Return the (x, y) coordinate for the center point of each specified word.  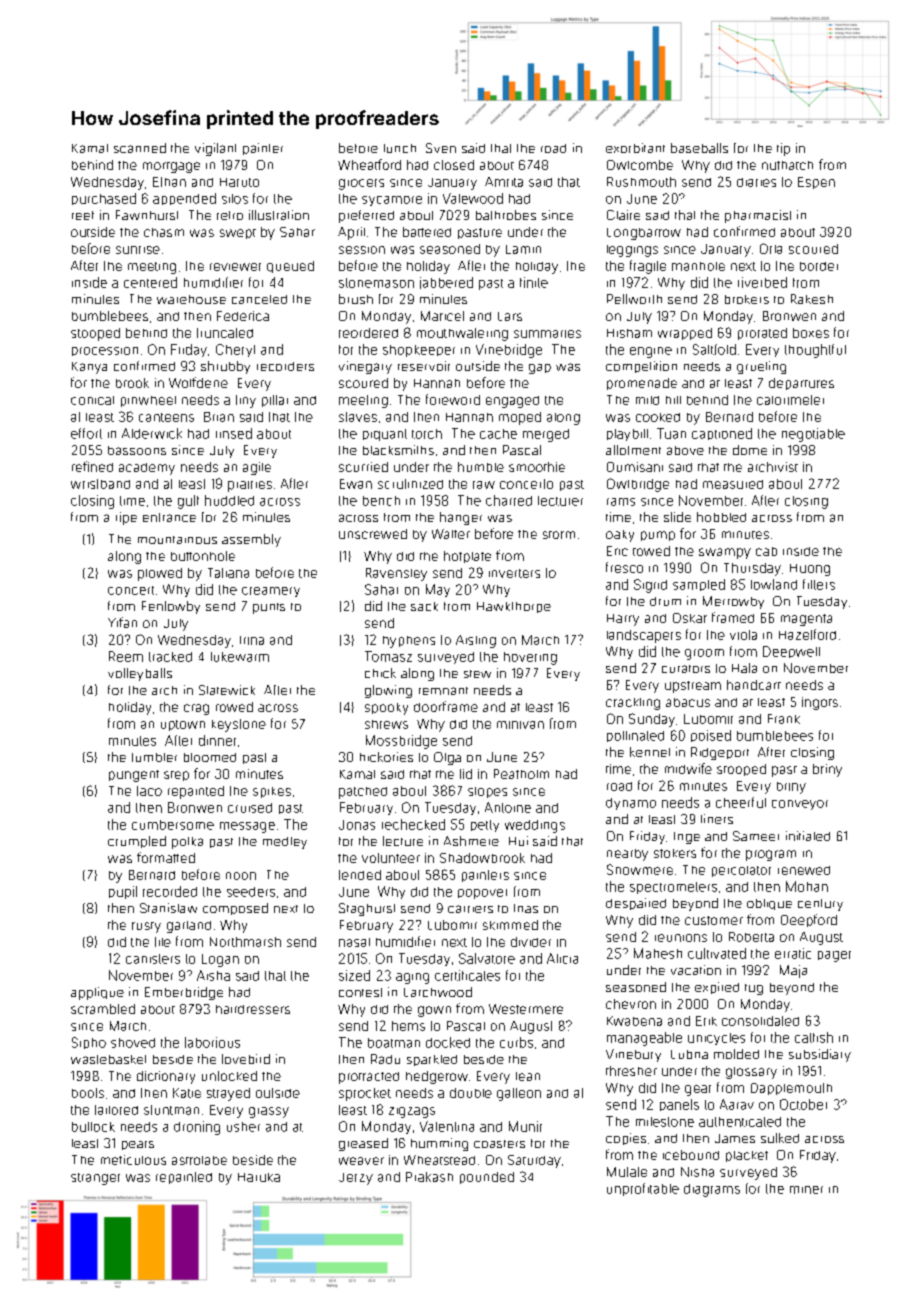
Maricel (442, 316)
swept (238, 234)
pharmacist (758, 216)
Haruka (259, 1177)
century (820, 905)
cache (498, 434)
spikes (272, 792)
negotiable (813, 435)
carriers (470, 909)
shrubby (225, 367)
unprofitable (643, 1189)
